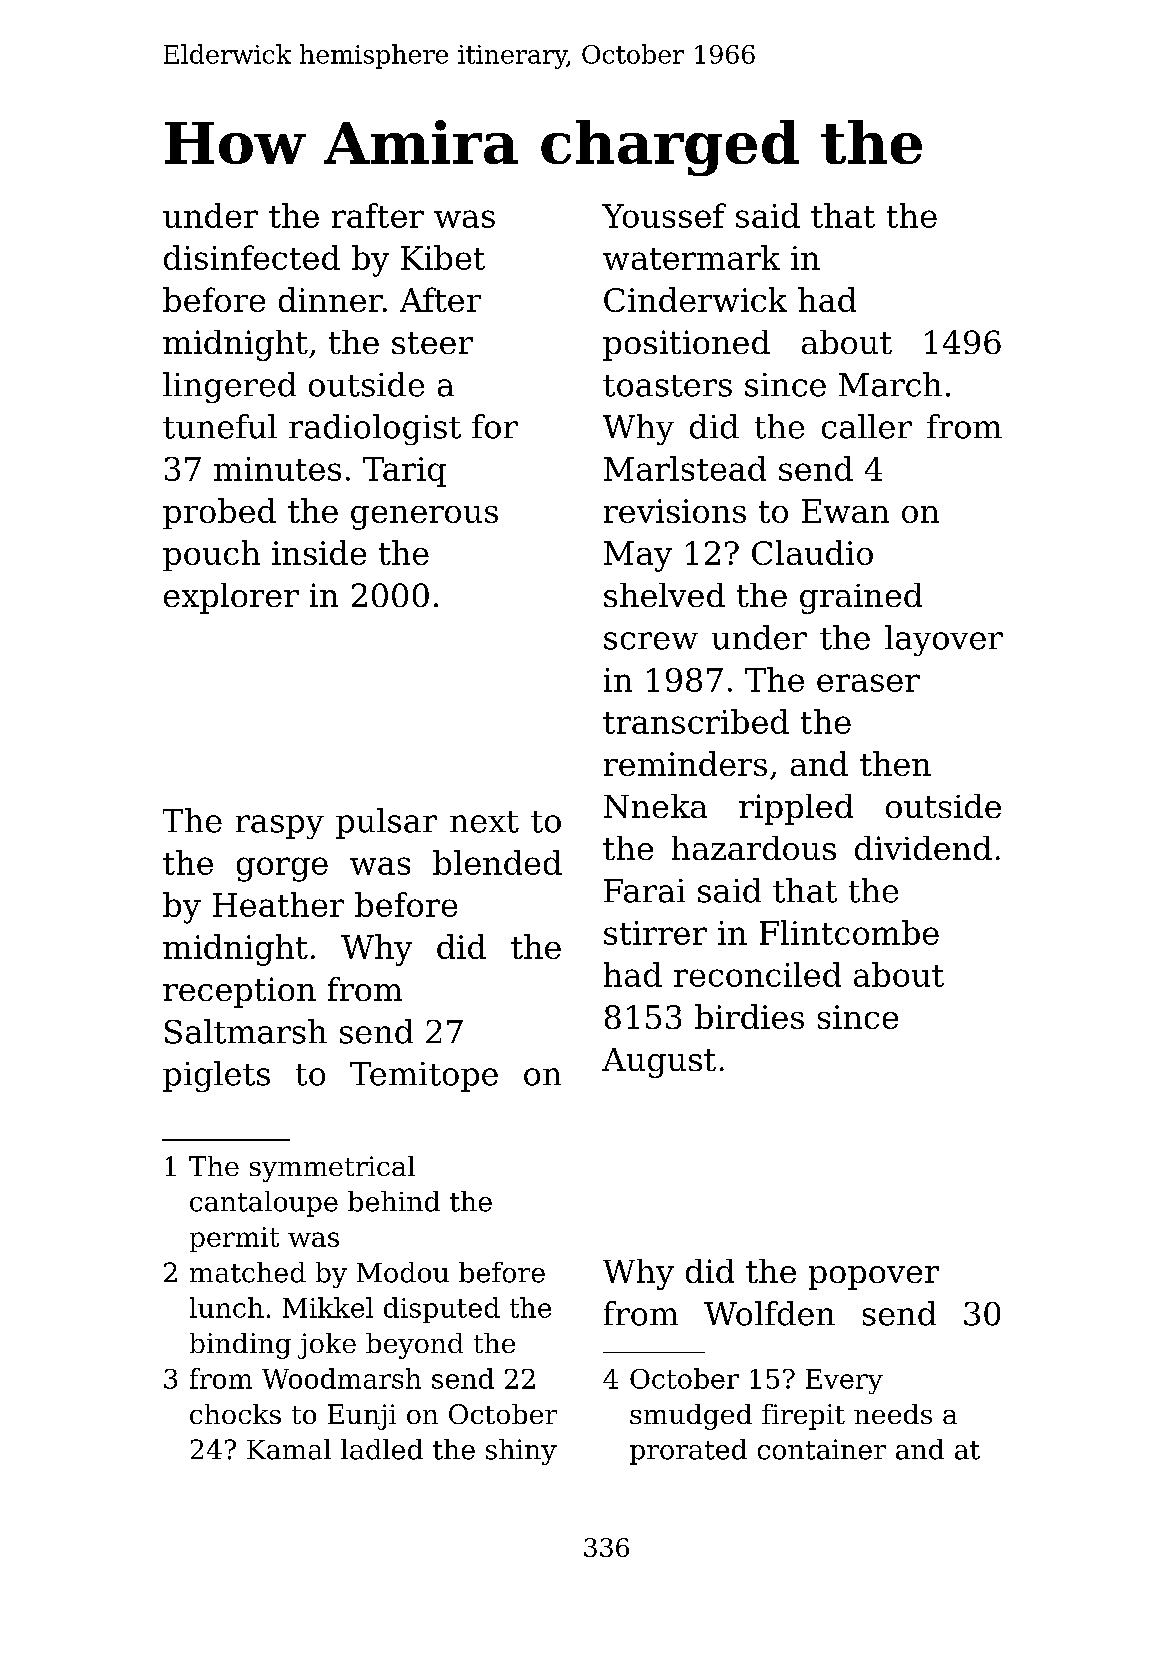  What do you see at coordinates (874, 1278) in the screenshot?
I see `popover` at bounding box center [874, 1278].
